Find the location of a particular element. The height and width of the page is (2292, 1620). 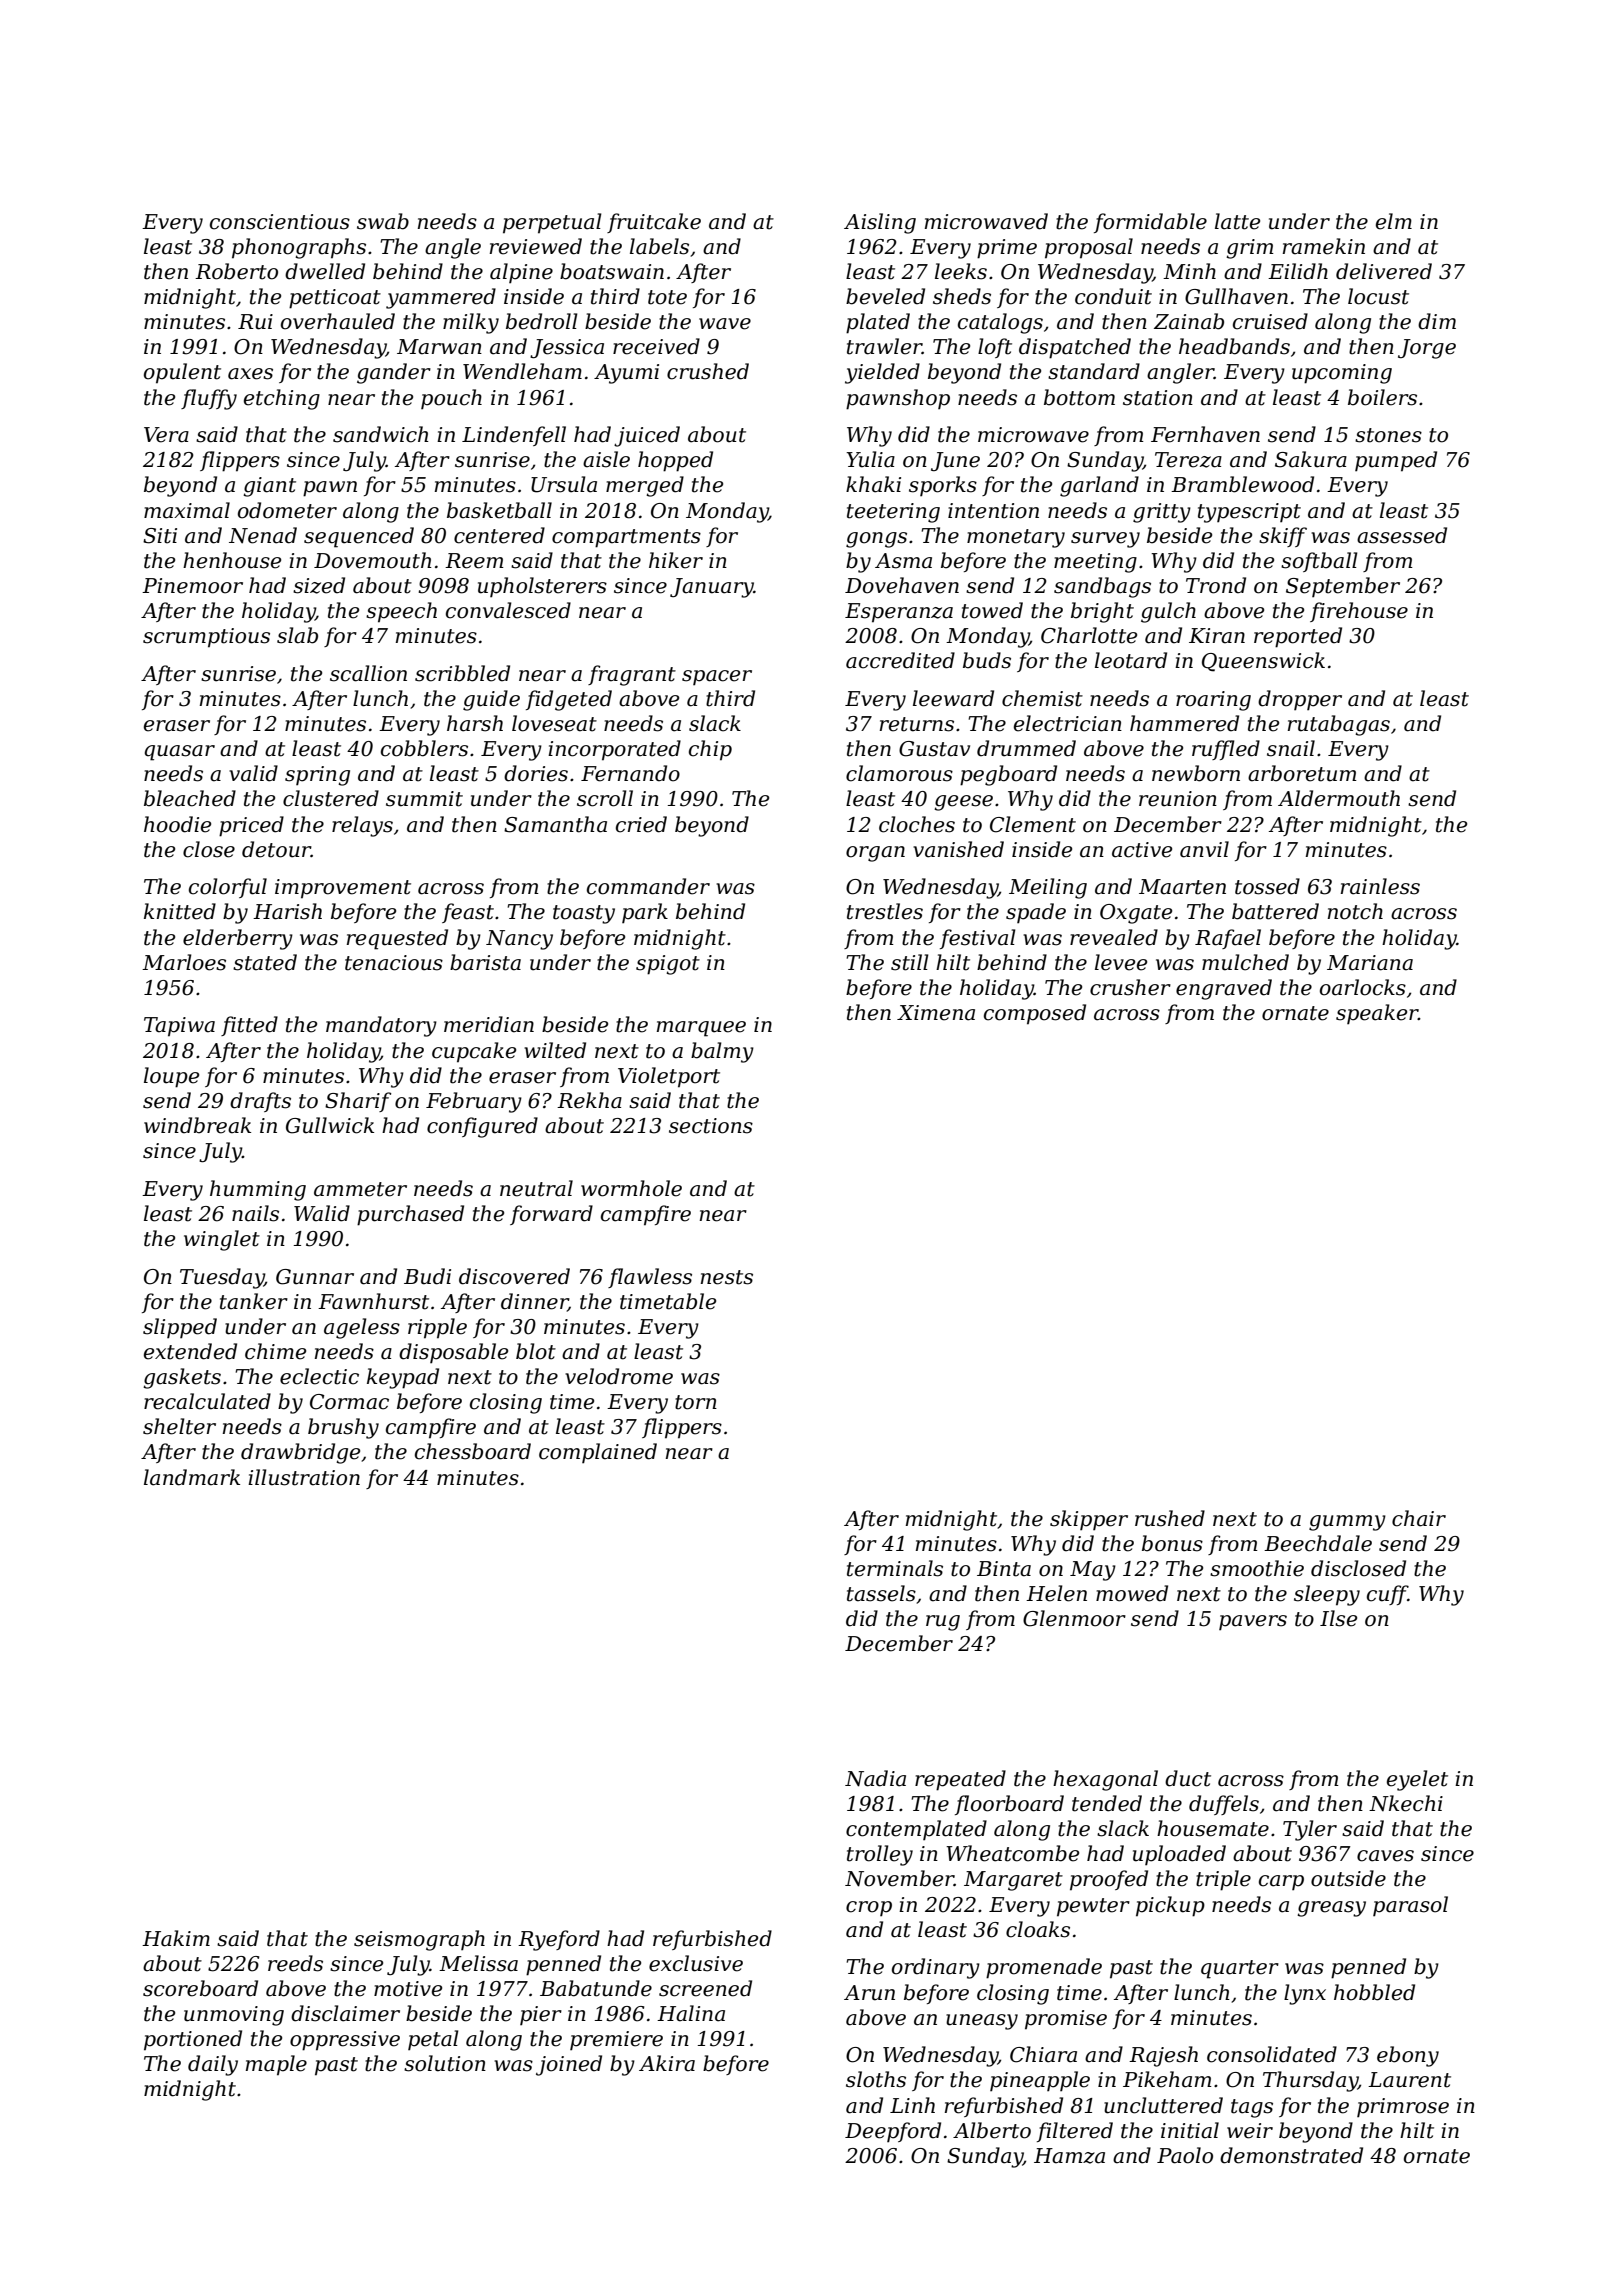

rainless is located at coordinates (1380, 886).
